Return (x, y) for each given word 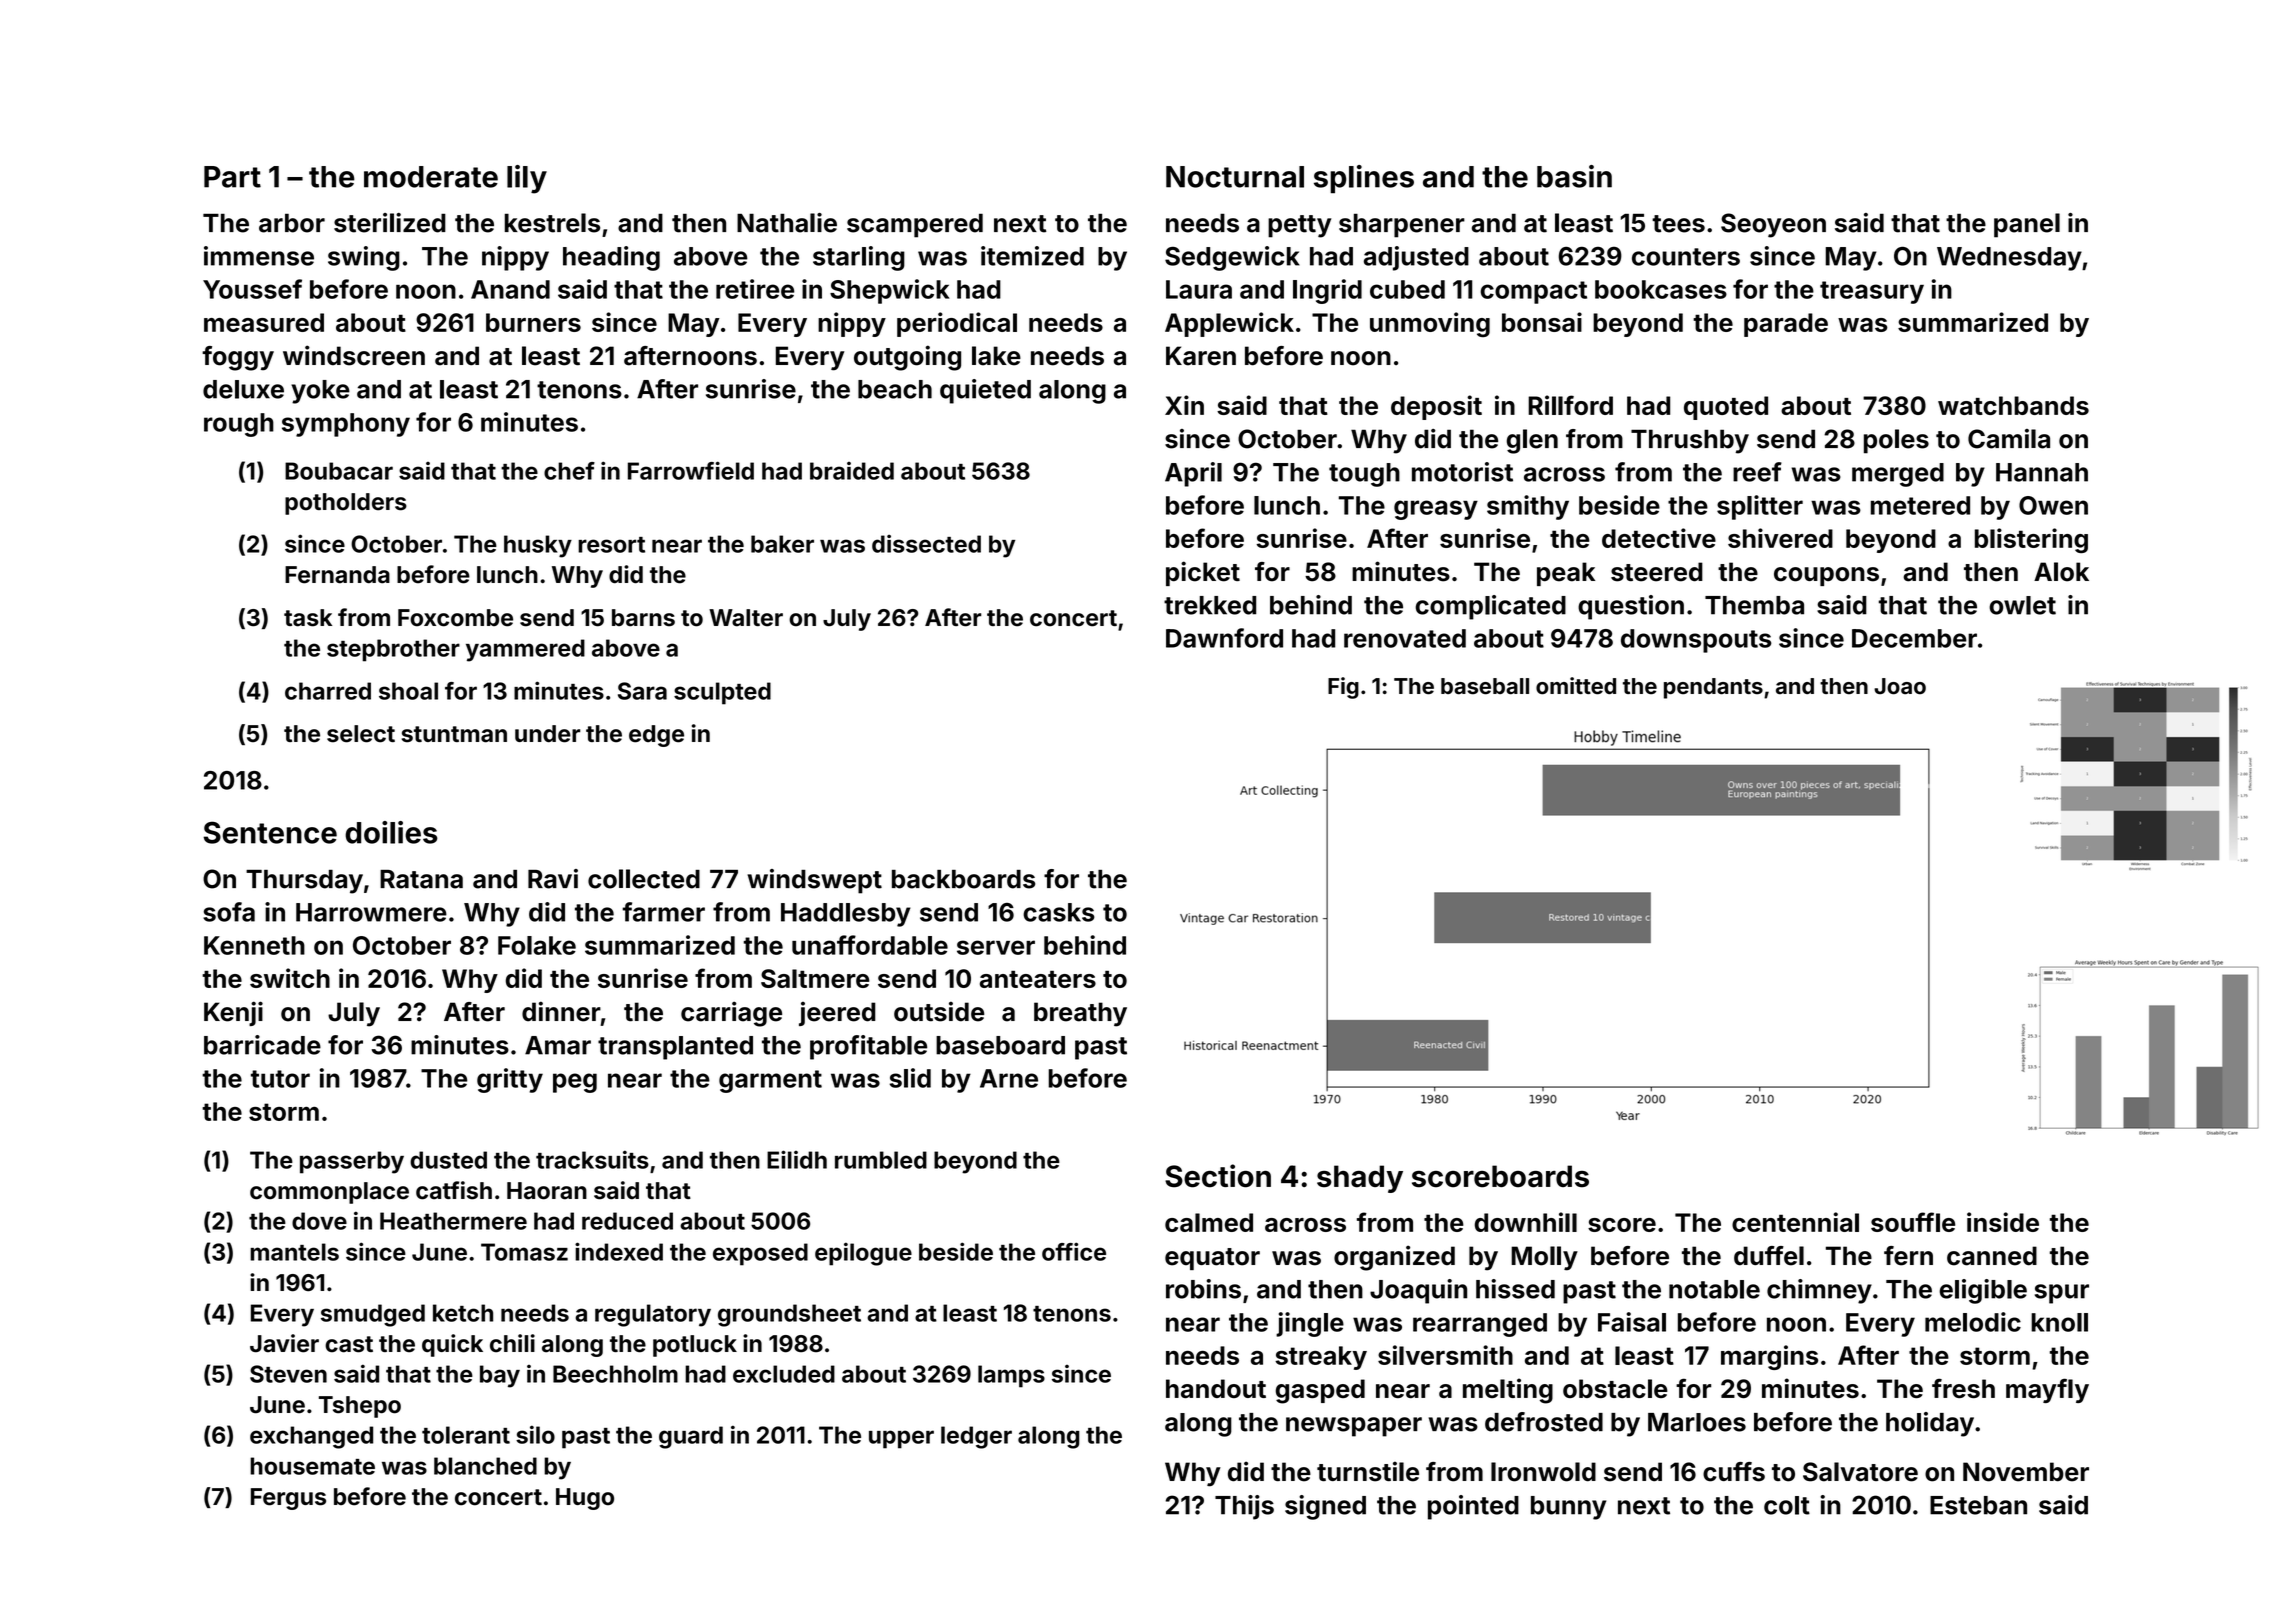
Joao (1900, 686)
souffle (1913, 1222)
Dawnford (1224, 638)
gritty (510, 1080)
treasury (1872, 292)
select (361, 734)
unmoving (1430, 325)
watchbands (2013, 405)
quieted (985, 391)
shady (1360, 1179)
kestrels (552, 223)
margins (1769, 1357)
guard (691, 1437)
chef (569, 471)
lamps (1011, 1376)
